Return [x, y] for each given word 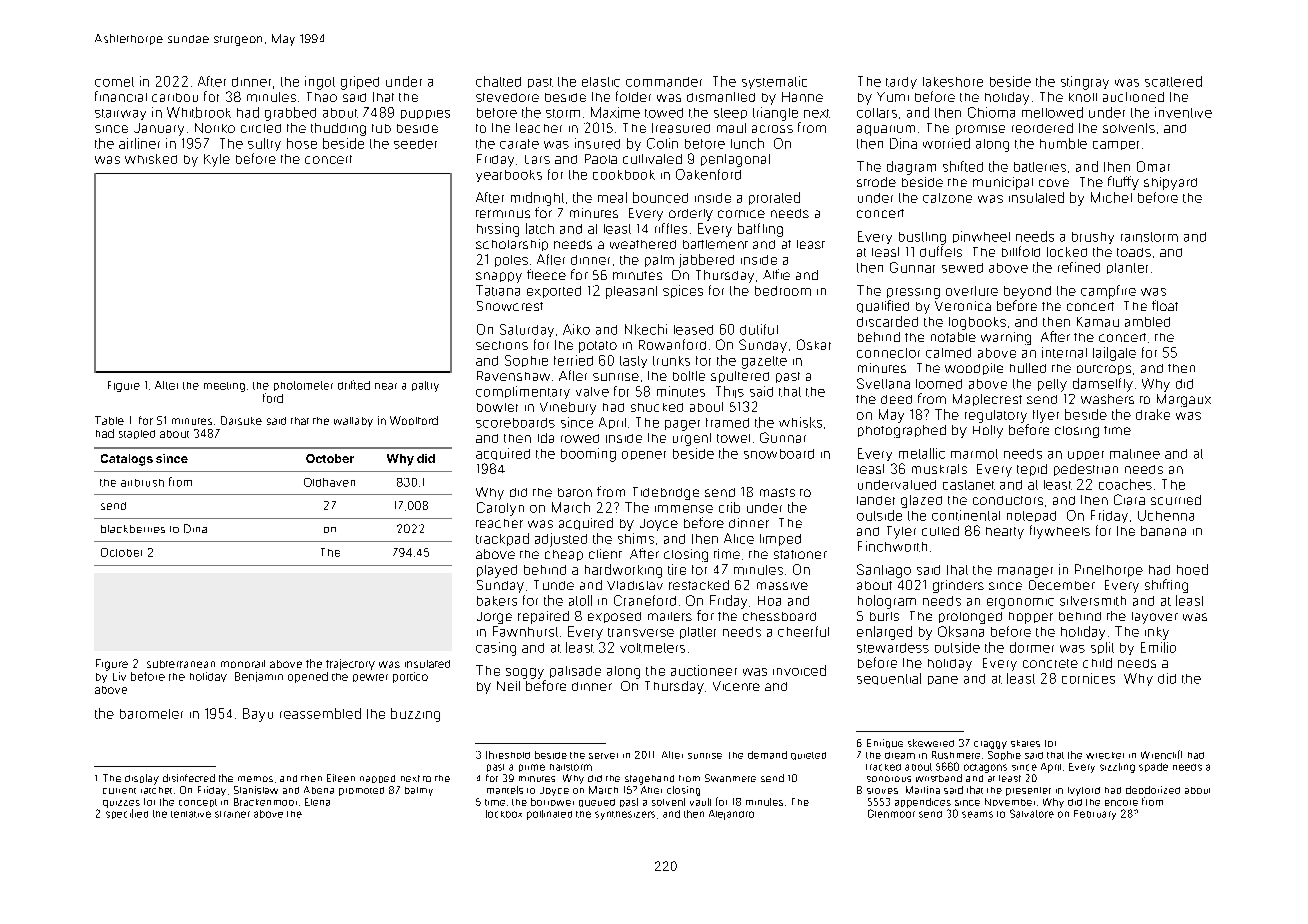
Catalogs [127, 460]
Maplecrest [987, 400]
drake [1153, 414]
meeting [224, 387]
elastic [601, 82]
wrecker [1105, 755]
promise [980, 130]
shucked [657, 407]
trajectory [350, 664]
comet [114, 82]
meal [612, 197]
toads [1134, 252]
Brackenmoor [265, 802]
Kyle [217, 160]
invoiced [799, 670]
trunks [671, 361]
